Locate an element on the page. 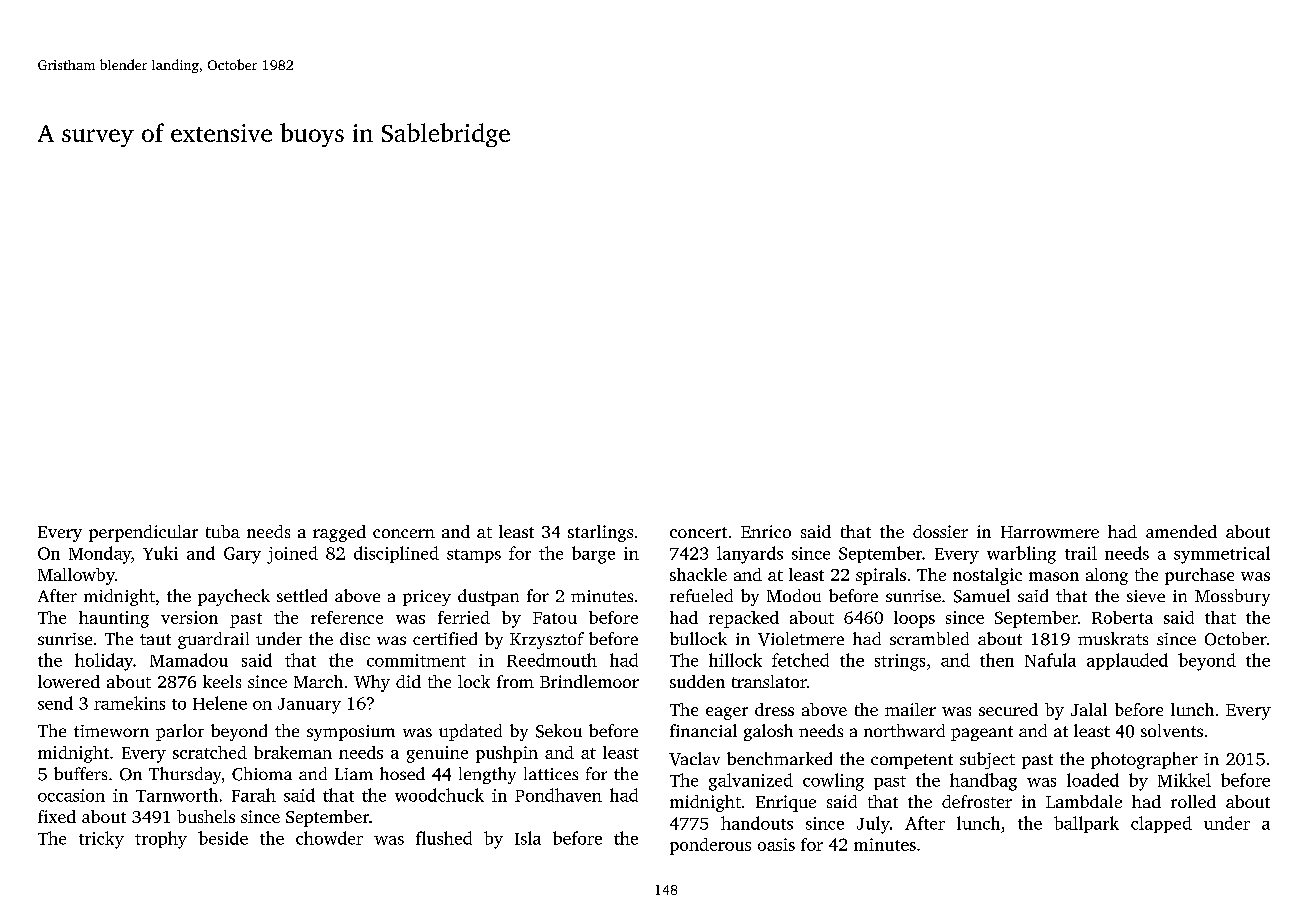 The image size is (1308, 924). chowder is located at coordinates (329, 838).
